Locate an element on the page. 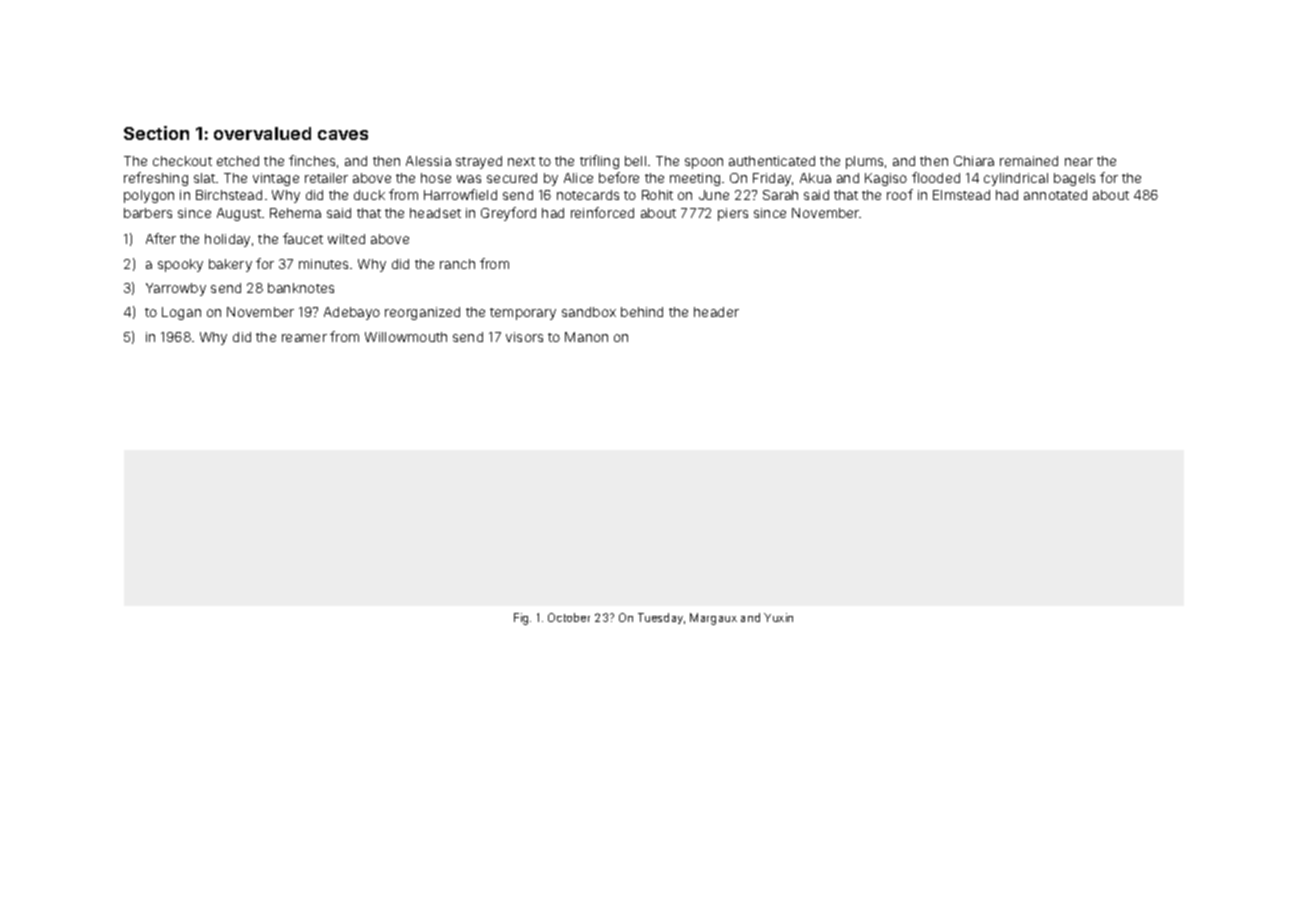  Yuxin is located at coordinates (778, 617).
